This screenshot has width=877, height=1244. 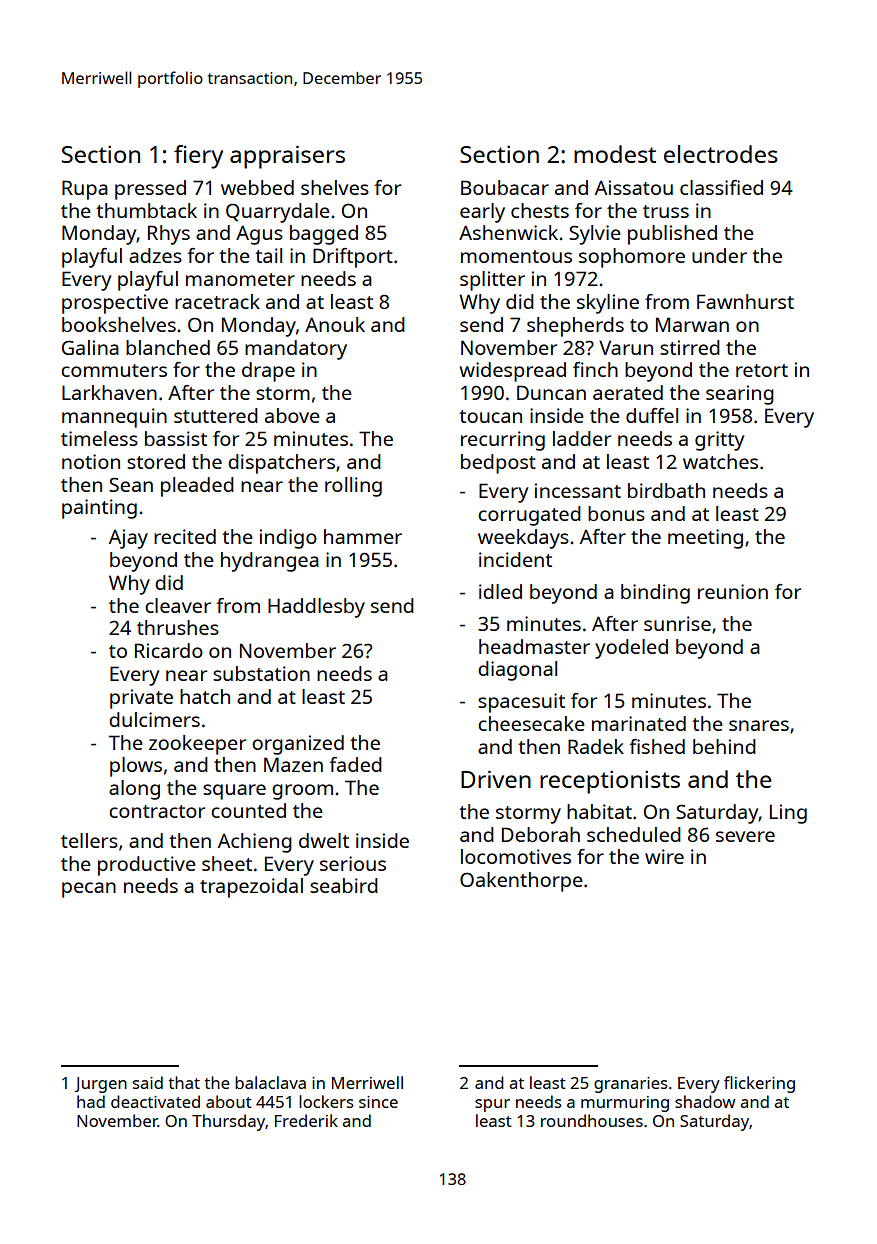 I want to click on deactivated, so click(x=155, y=1101).
